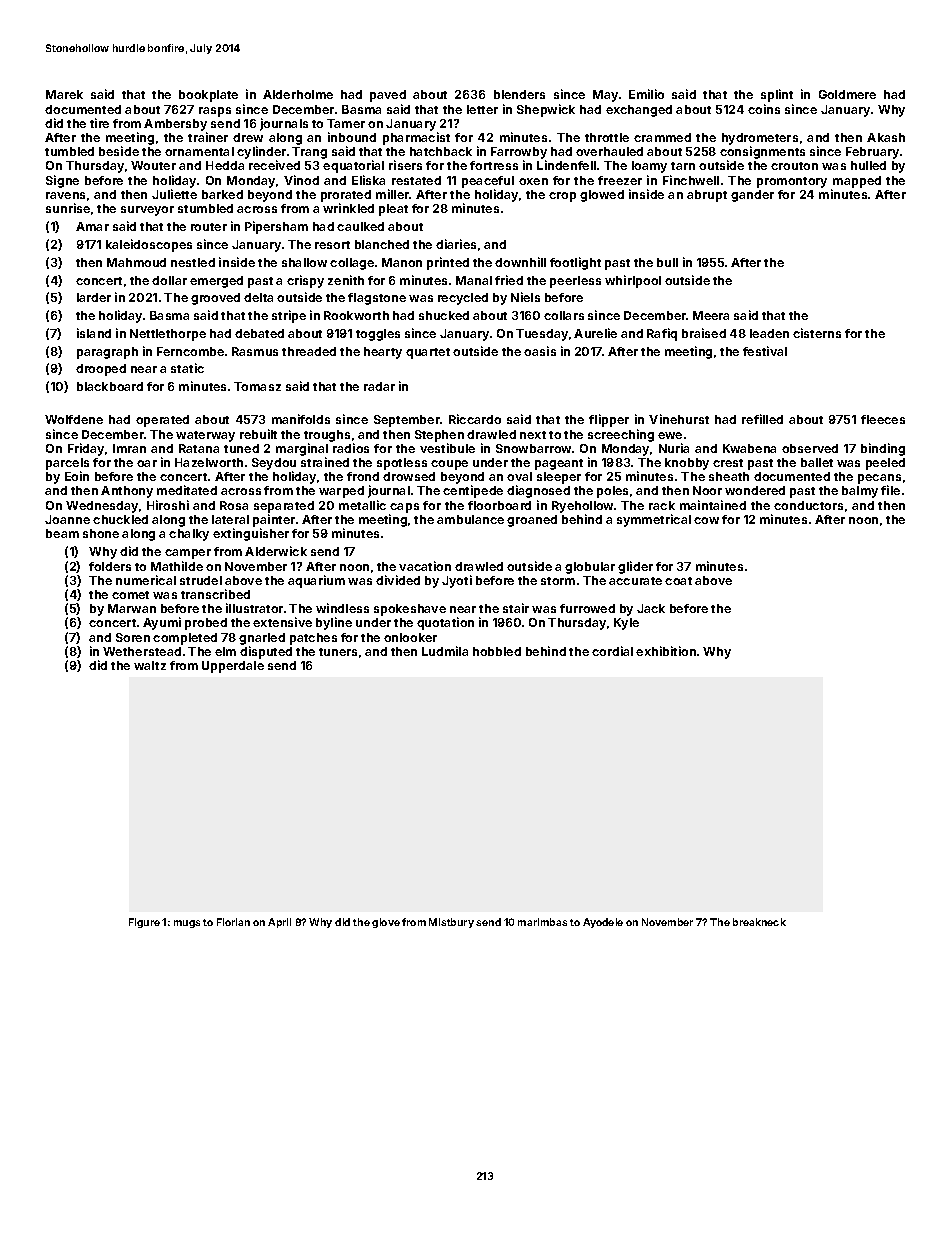  Describe the element at coordinates (233, 667) in the screenshot. I see `Upperdale` at that location.
